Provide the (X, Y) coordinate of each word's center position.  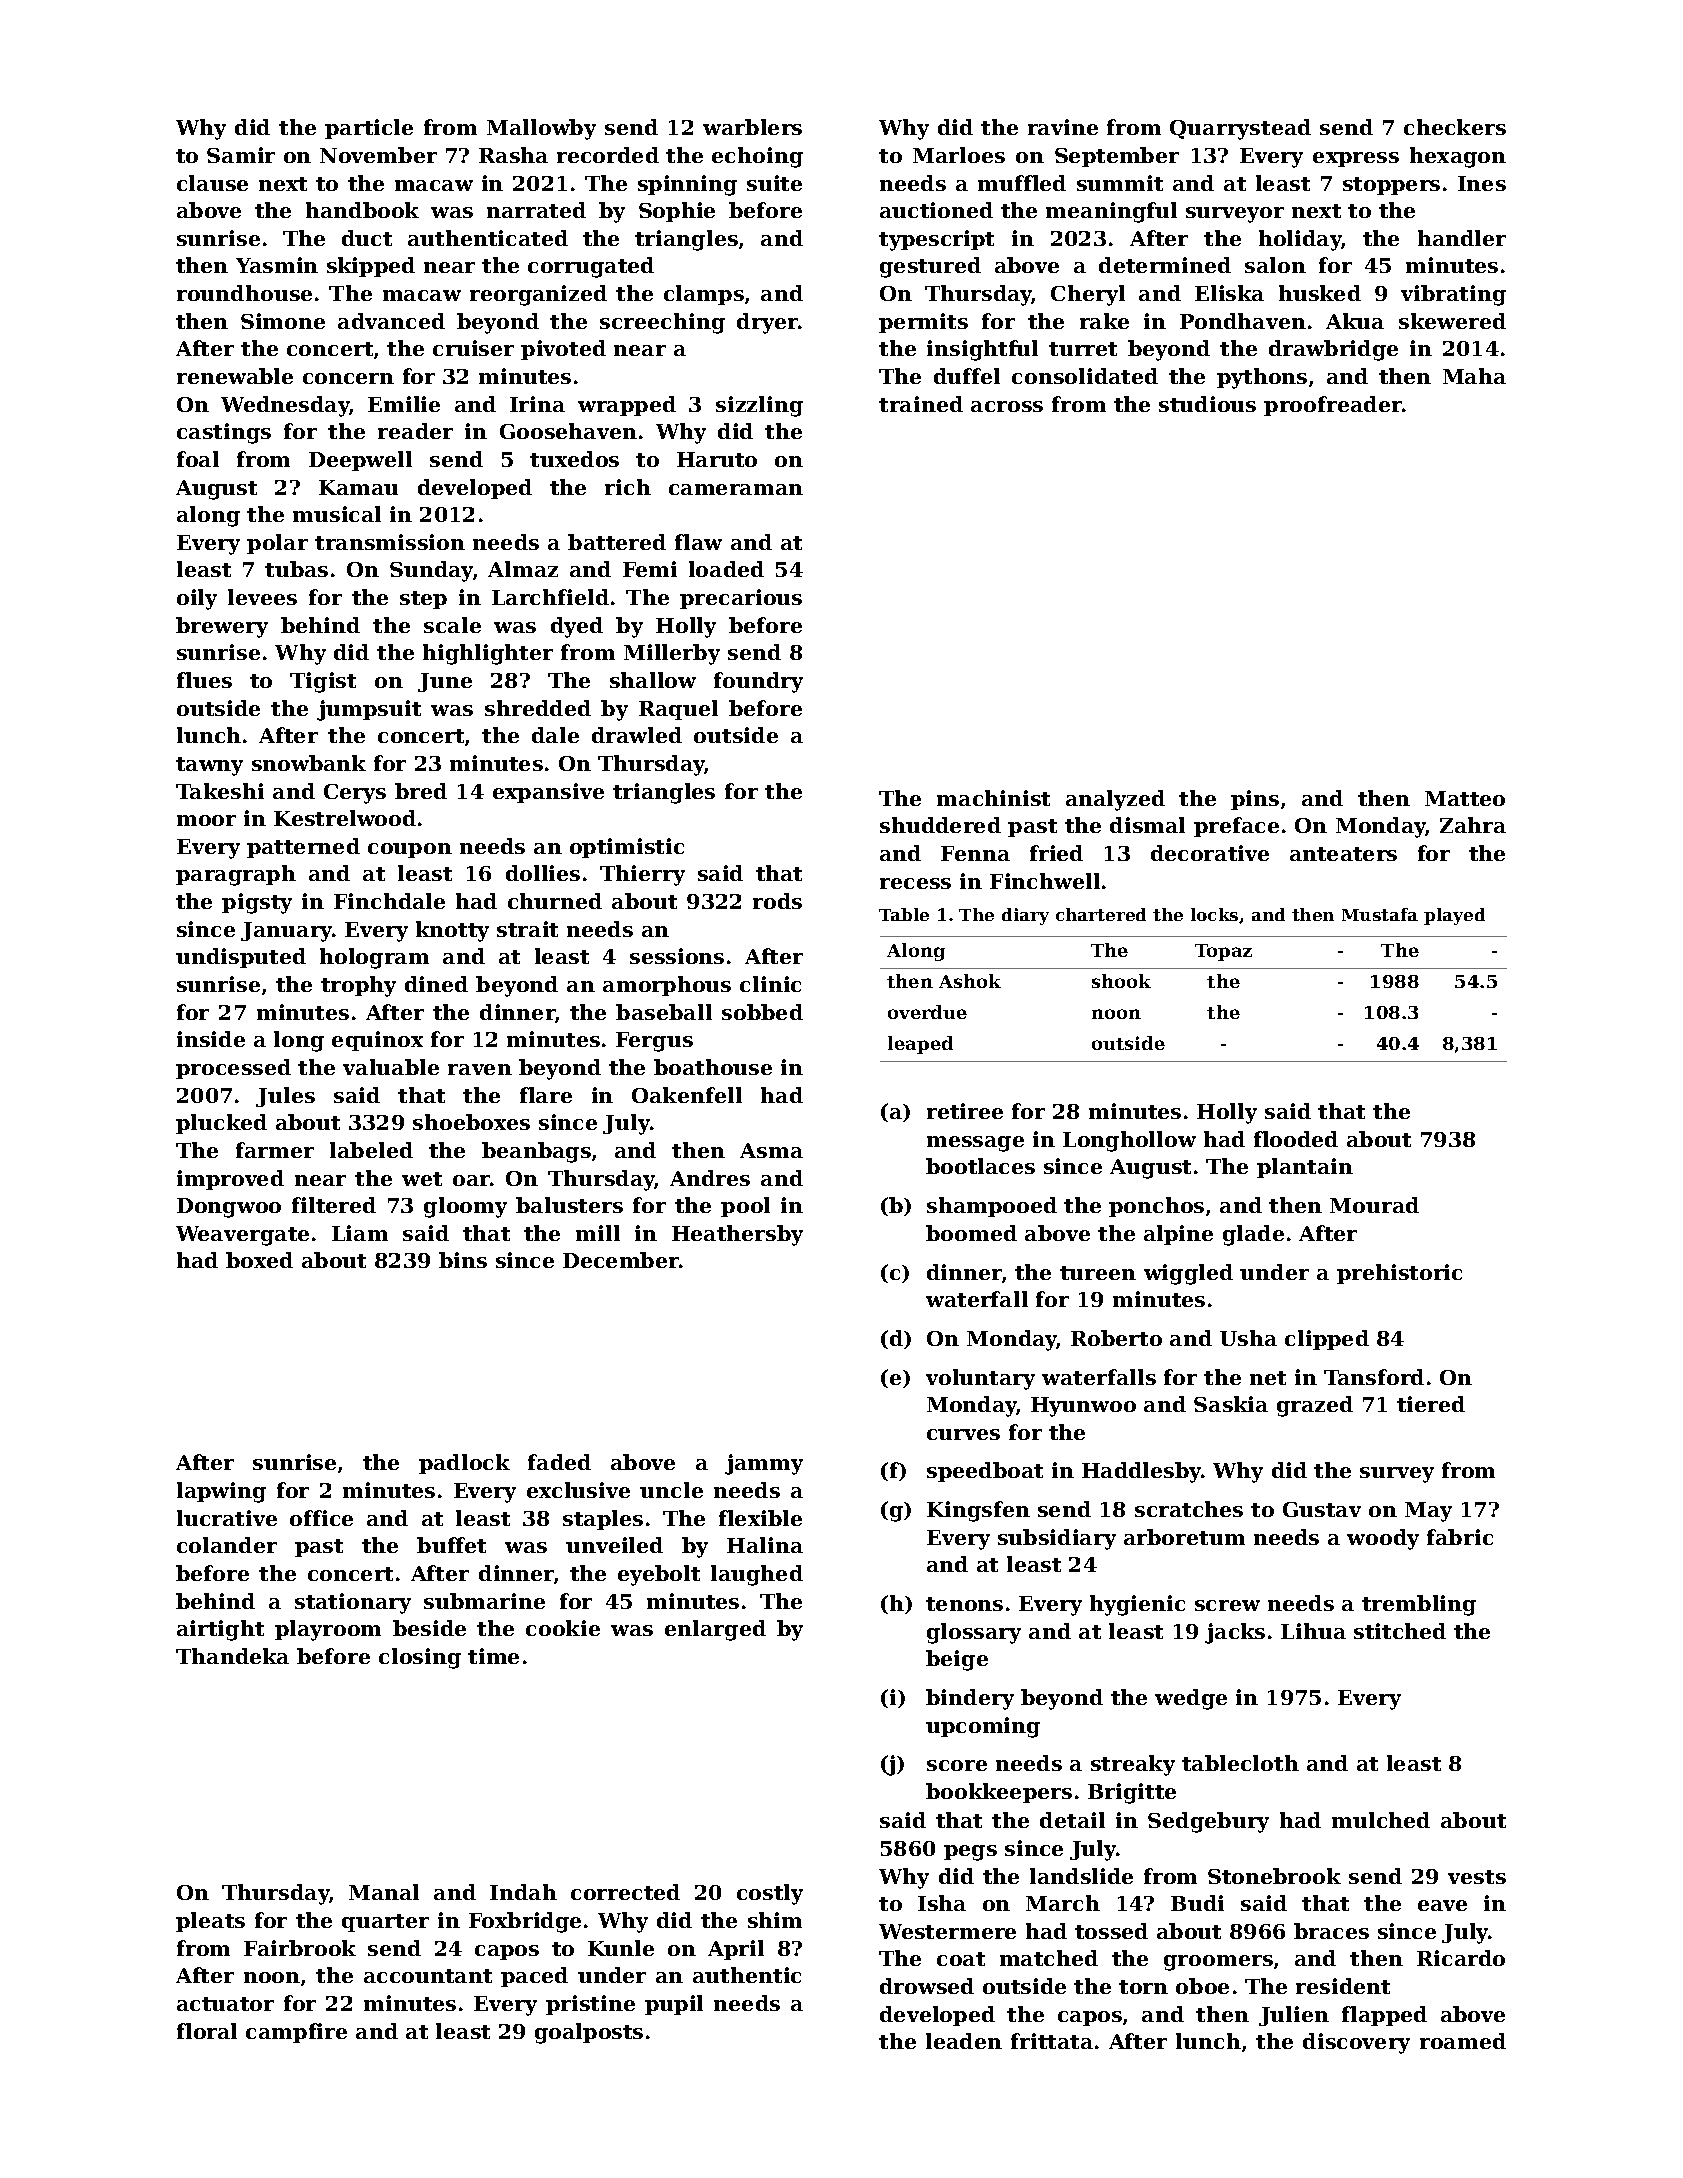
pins (1255, 800)
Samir (241, 155)
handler (1462, 238)
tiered (1431, 1404)
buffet (451, 1545)
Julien (1294, 2016)
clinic (770, 984)
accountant (428, 1976)
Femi (650, 569)
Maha (1474, 376)
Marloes (959, 155)
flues (204, 680)
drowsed (927, 1986)
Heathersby (737, 1235)
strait (527, 929)
